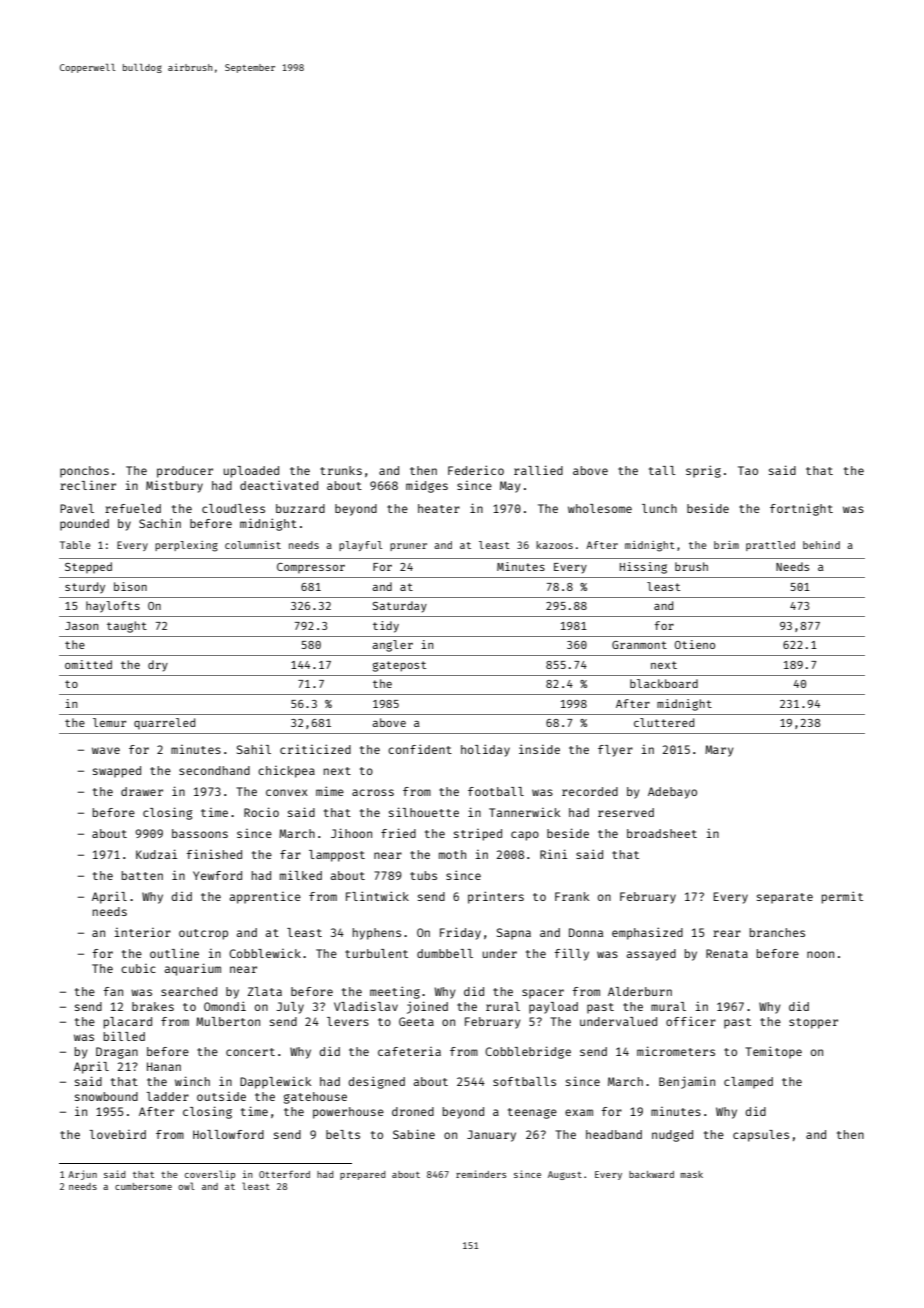 This document has width=924, height=1308. Describe the element at coordinates (330, 791) in the document. I see `mime` at that location.
